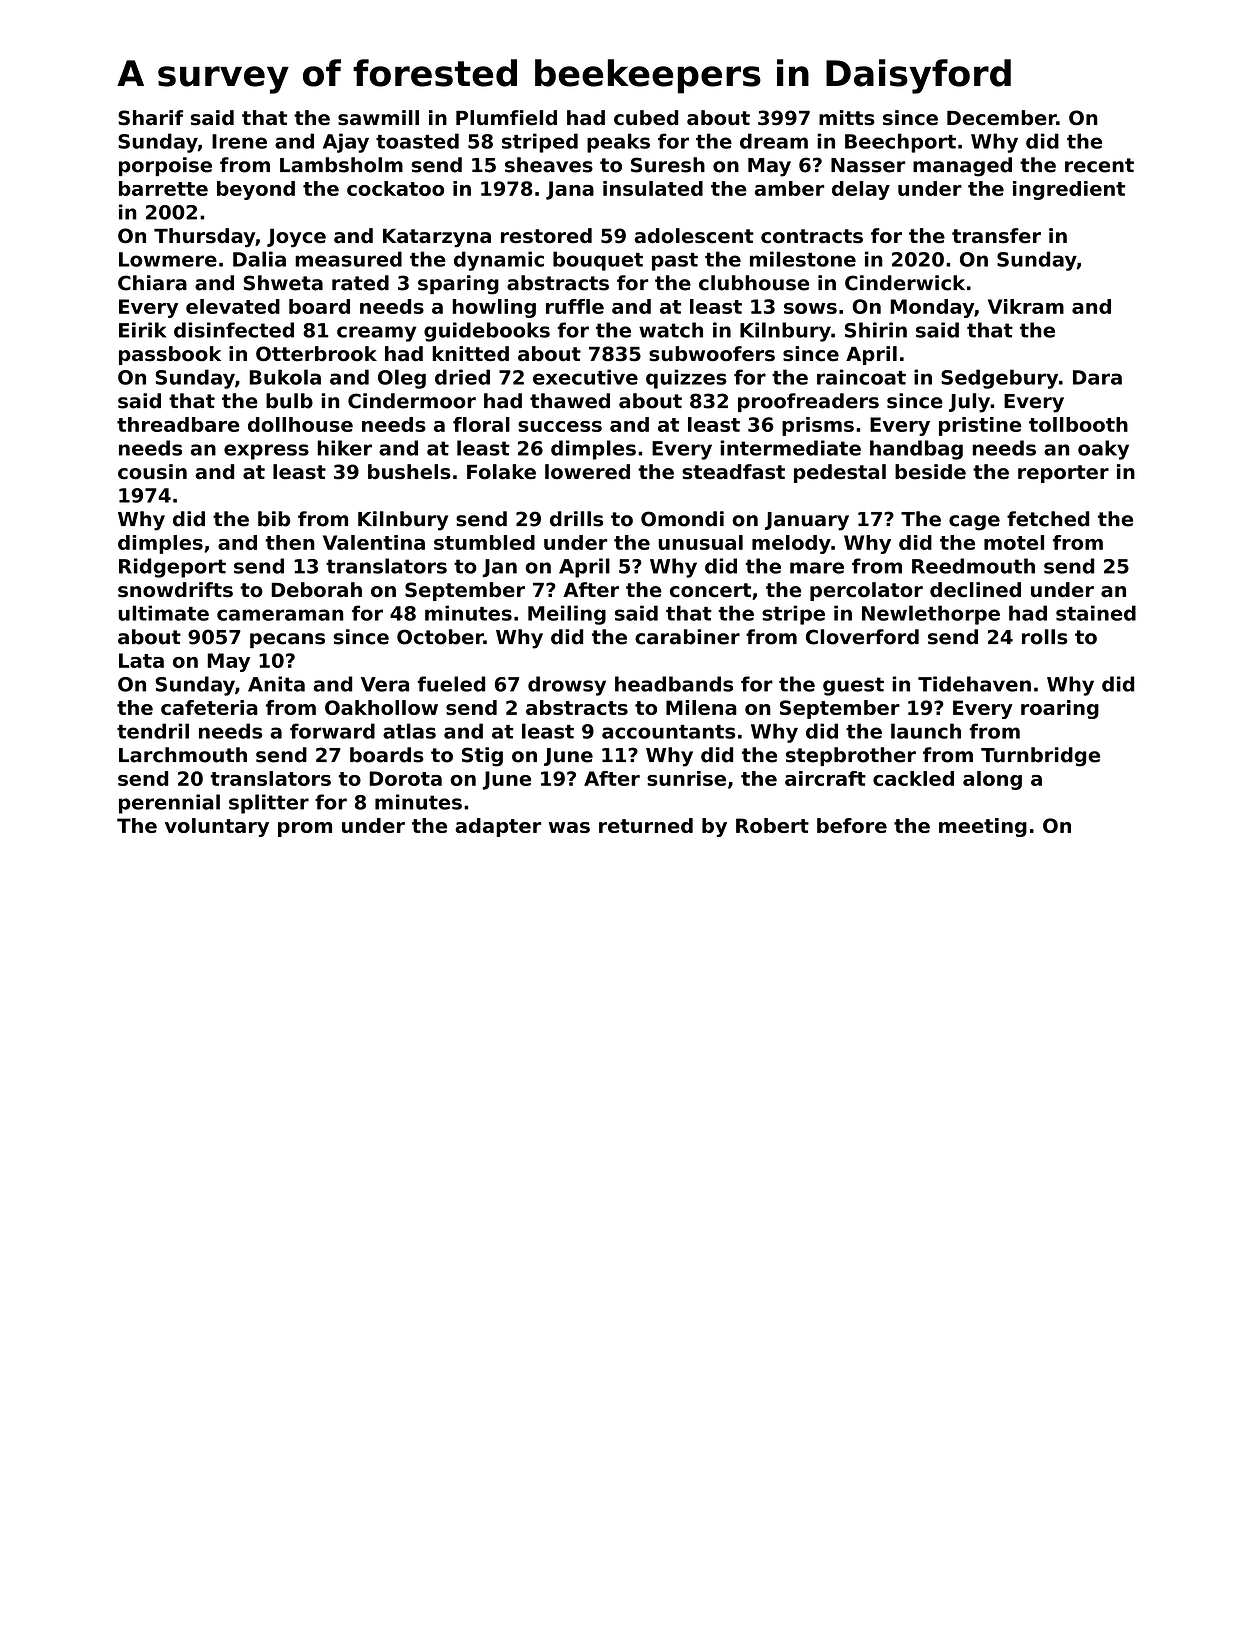  Describe the element at coordinates (209, 707) in the page. I see `cafeteria` at that location.
